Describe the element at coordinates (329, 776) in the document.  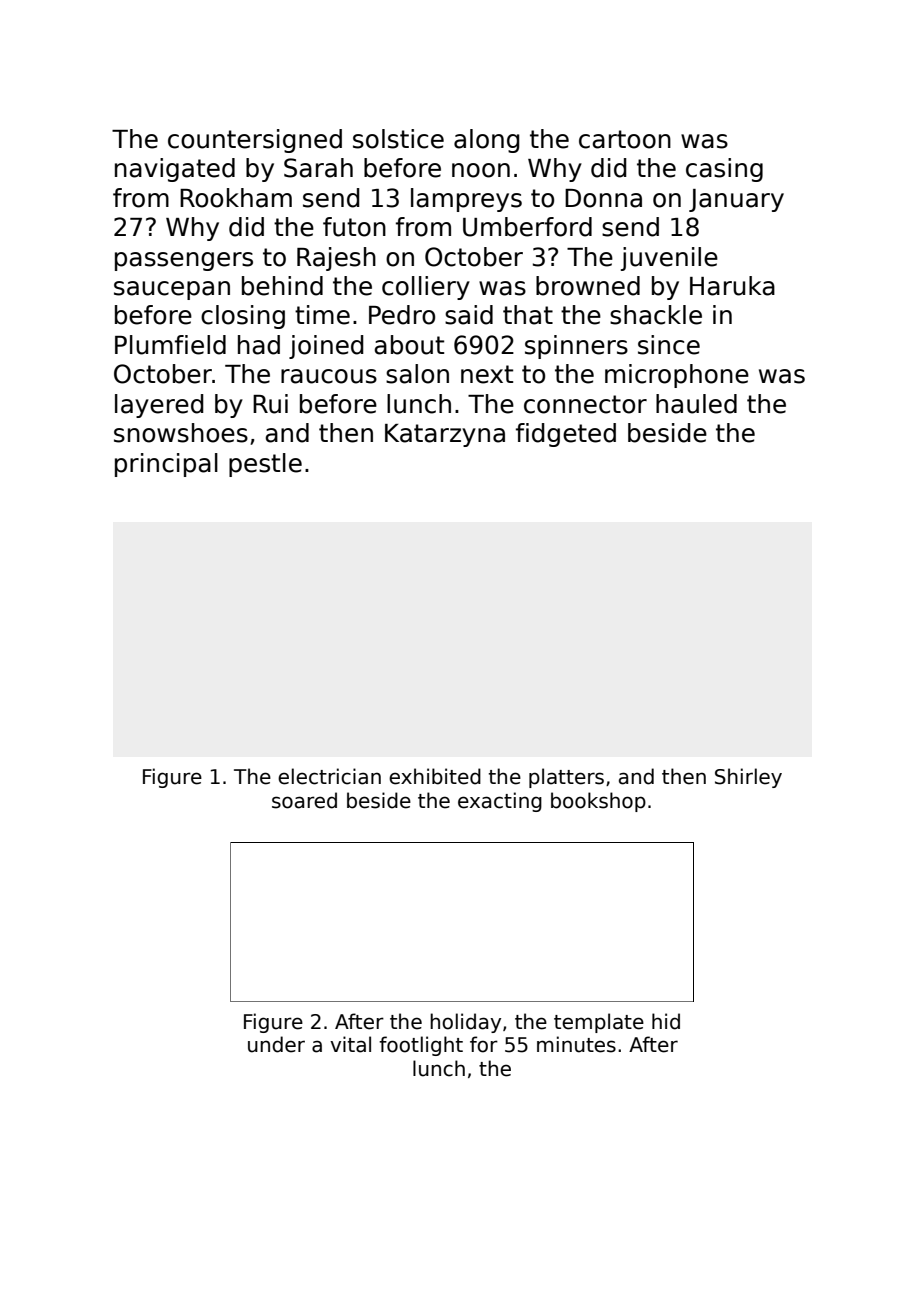
I see `electrician` at that location.
